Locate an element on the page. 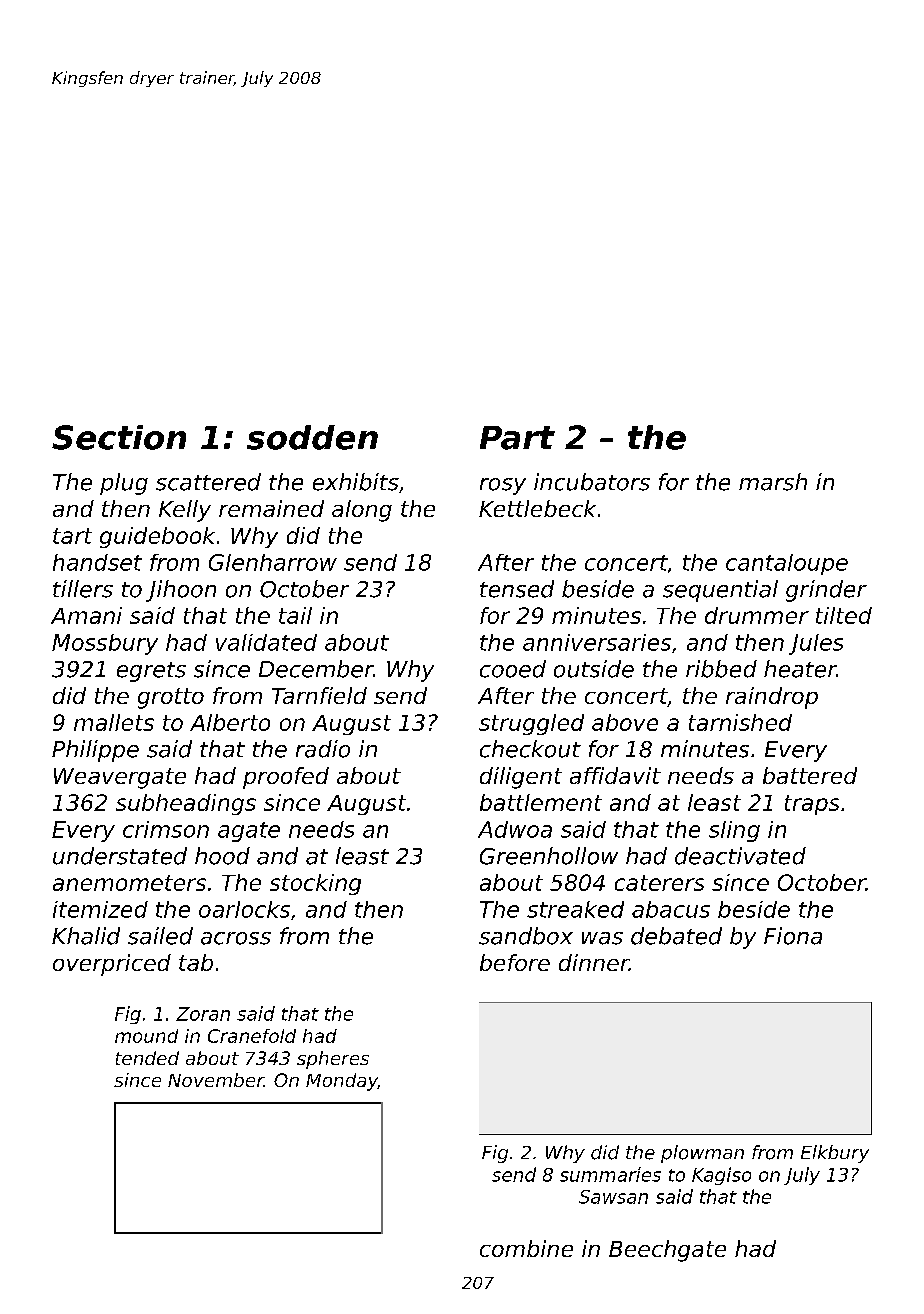 The image size is (924, 1314). before is located at coordinates (515, 962).
